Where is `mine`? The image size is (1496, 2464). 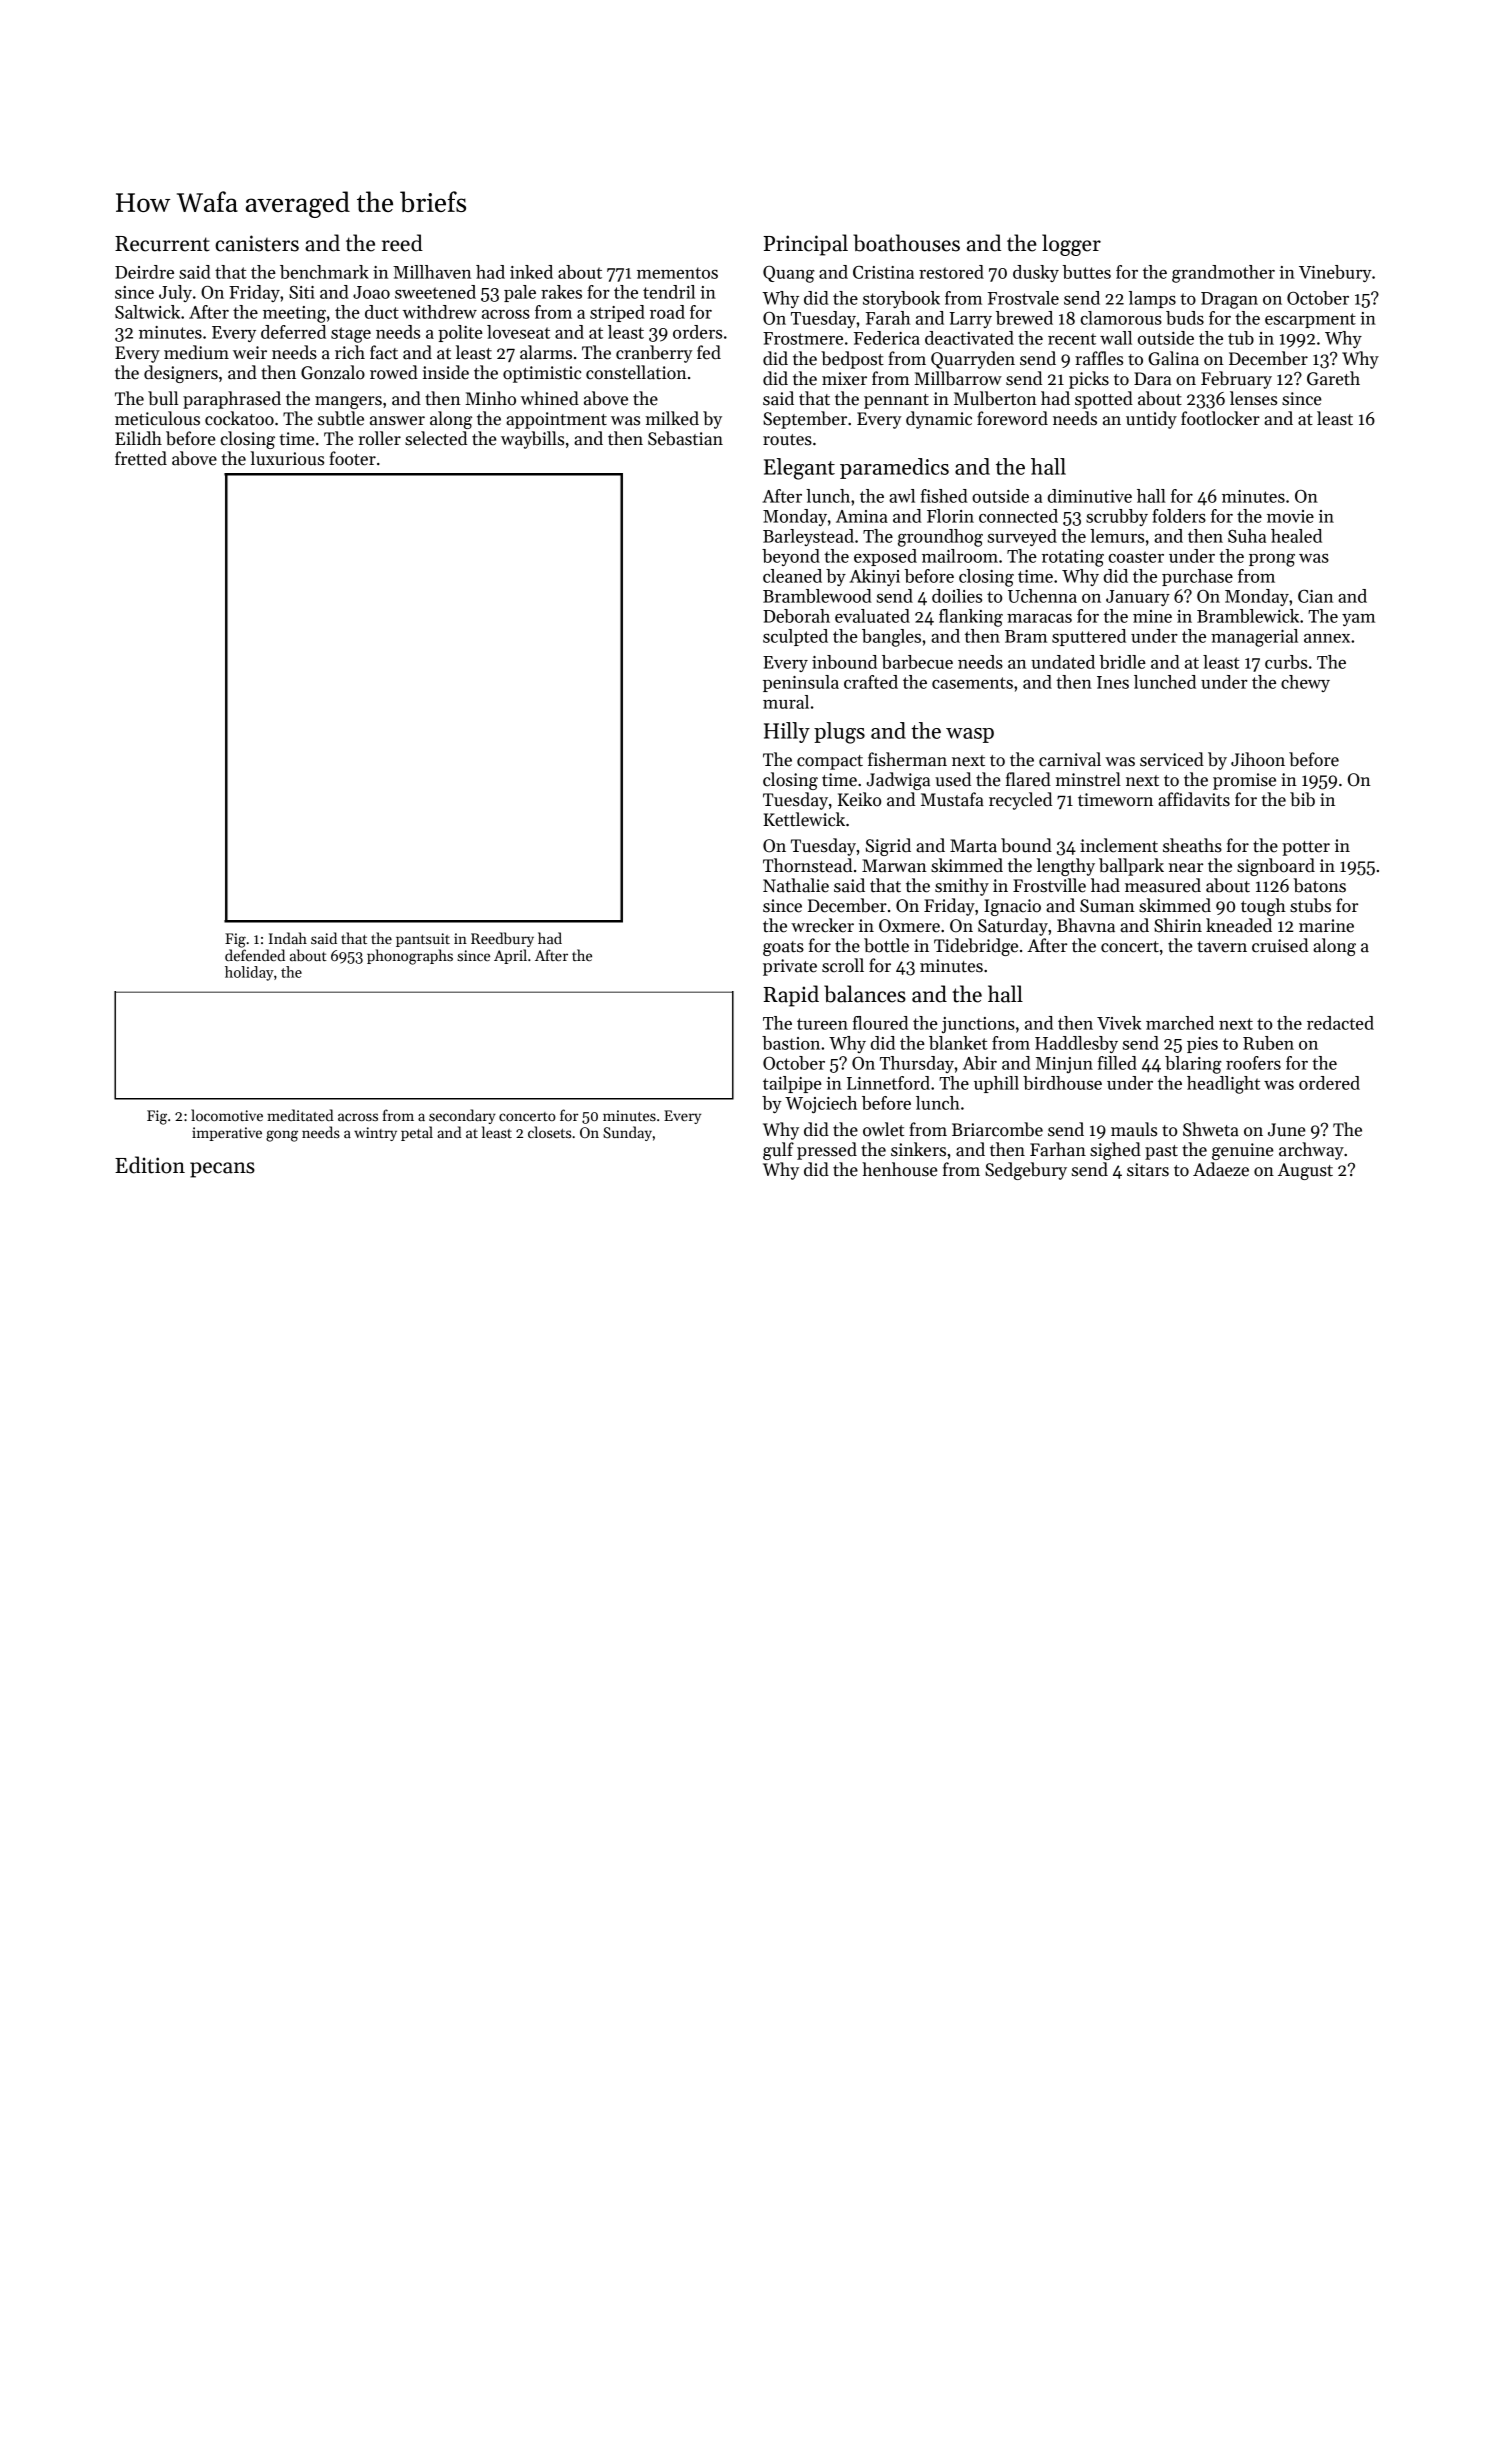 mine is located at coordinates (1152, 616).
